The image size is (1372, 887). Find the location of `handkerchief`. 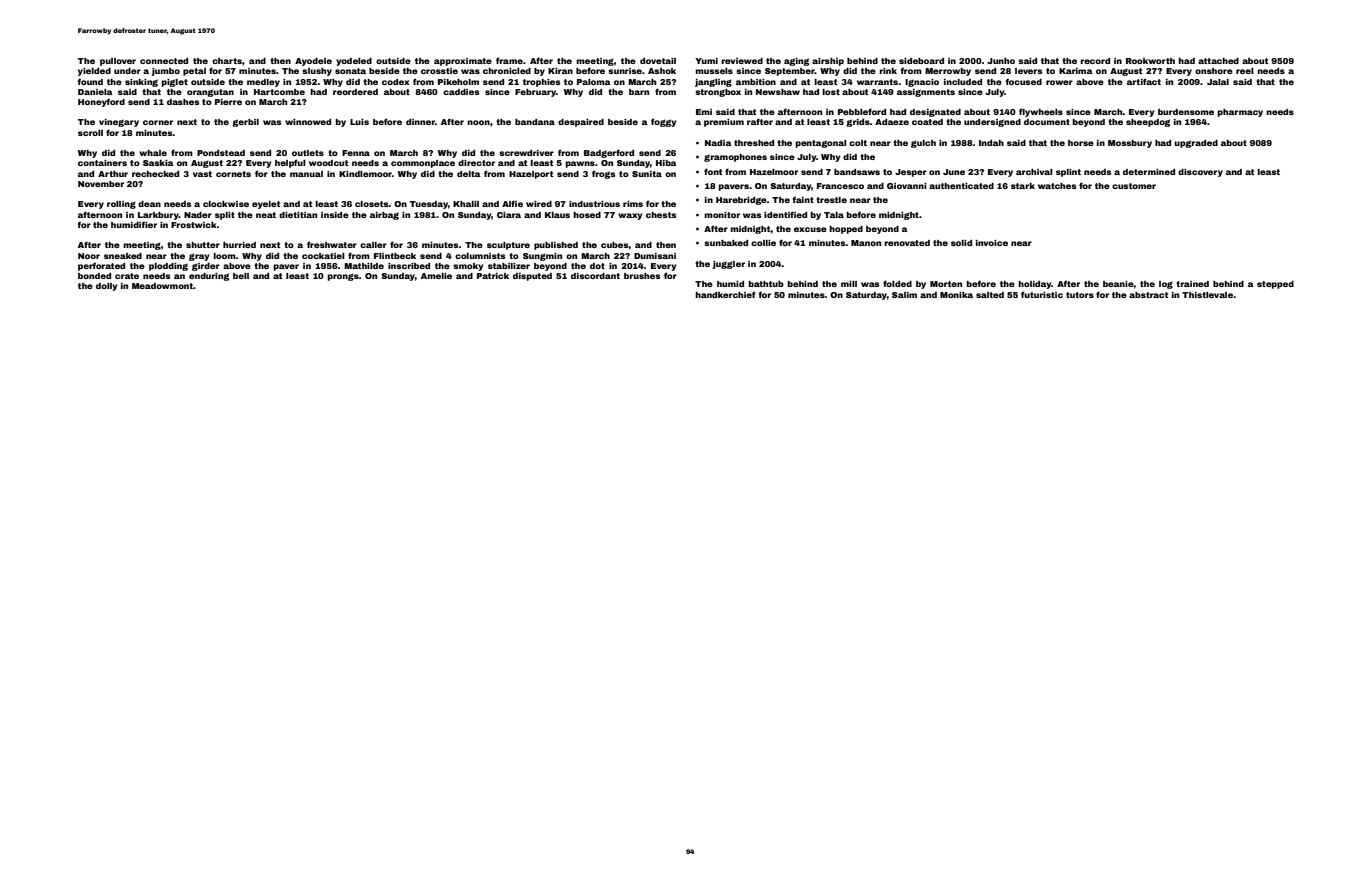

handkerchief is located at coordinates (725, 294).
